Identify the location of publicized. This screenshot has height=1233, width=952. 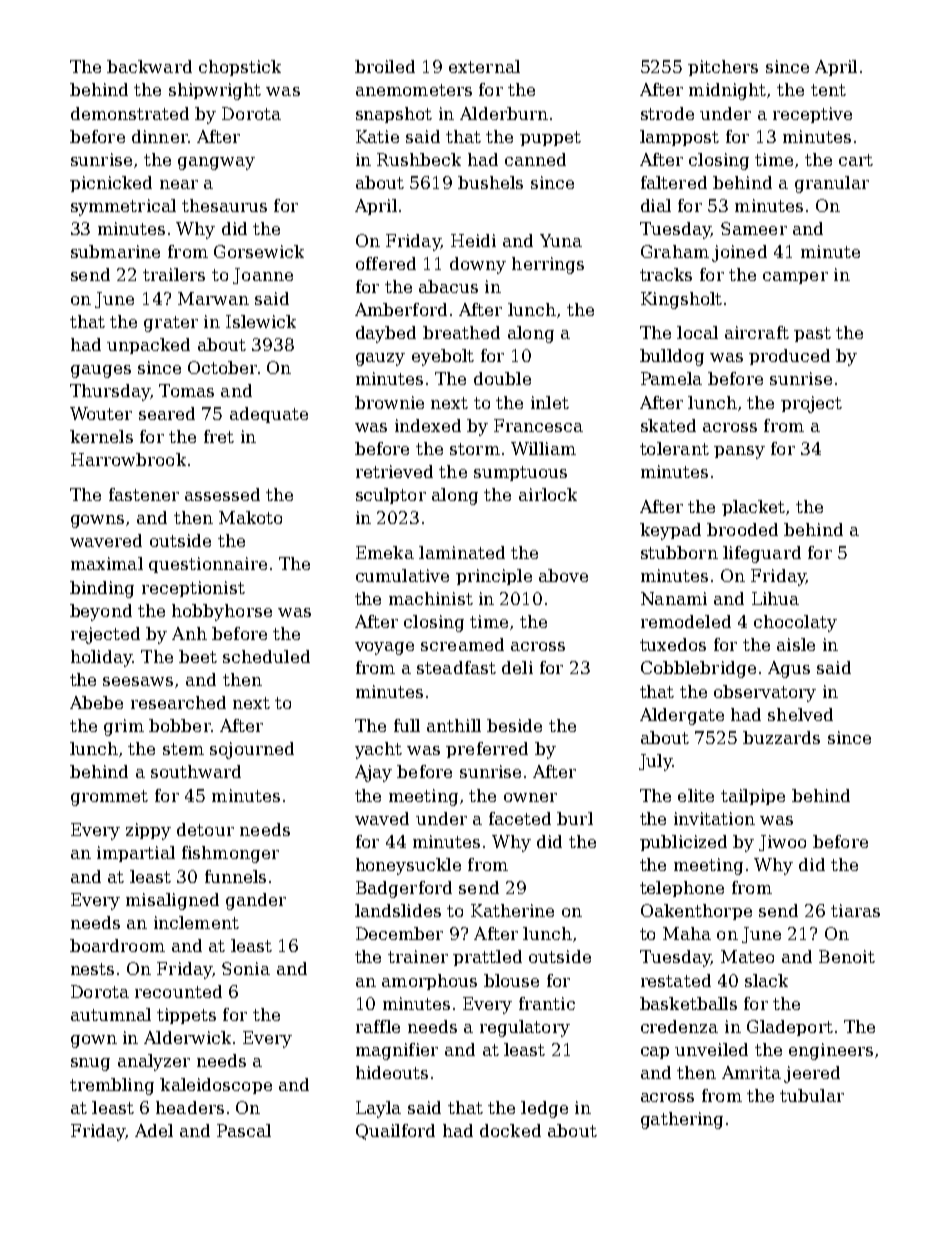
(683, 843).
